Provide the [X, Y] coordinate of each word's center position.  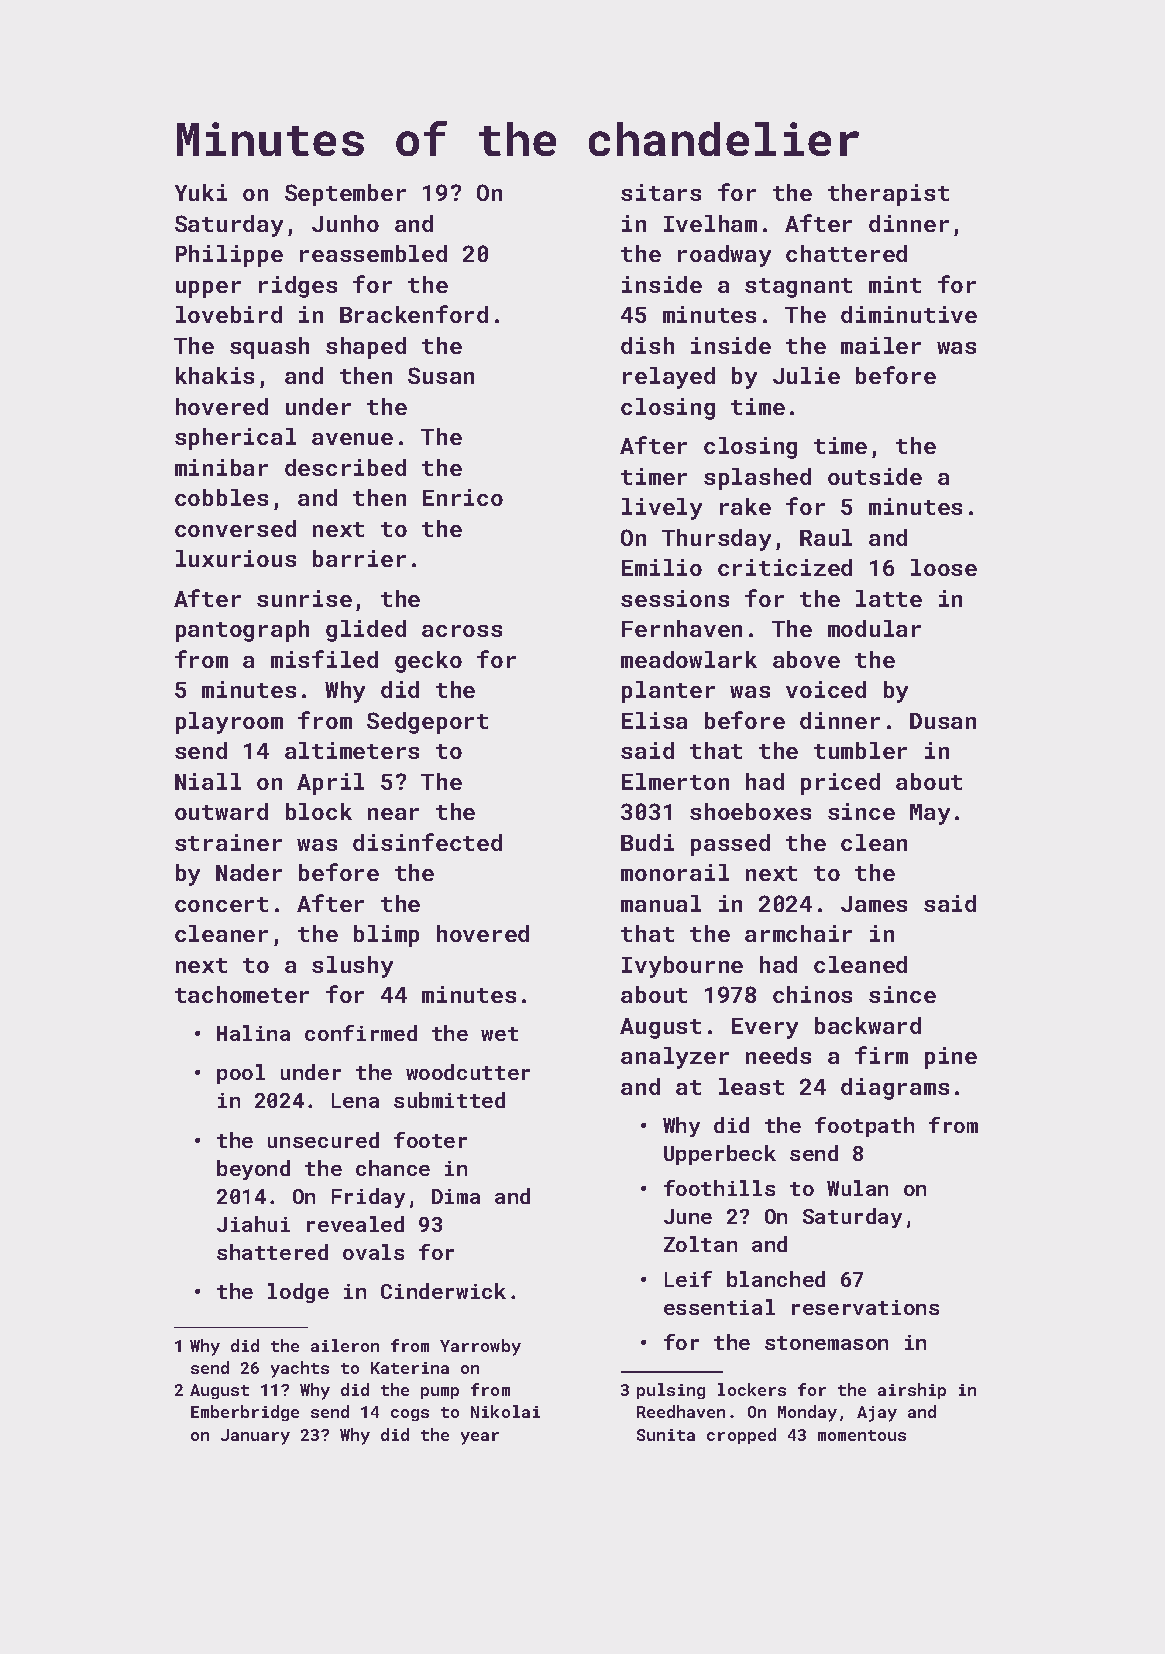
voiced [826, 689]
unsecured [323, 1140]
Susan [441, 375]
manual [661, 903]
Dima [456, 1196]
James [874, 904]
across [462, 631]
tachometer [242, 994]
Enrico [463, 497]
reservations [865, 1307]
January [255, 1437]
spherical [235, 439]
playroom [229, 723]
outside [875, 476]
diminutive [909, 314]
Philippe [229, 256]
